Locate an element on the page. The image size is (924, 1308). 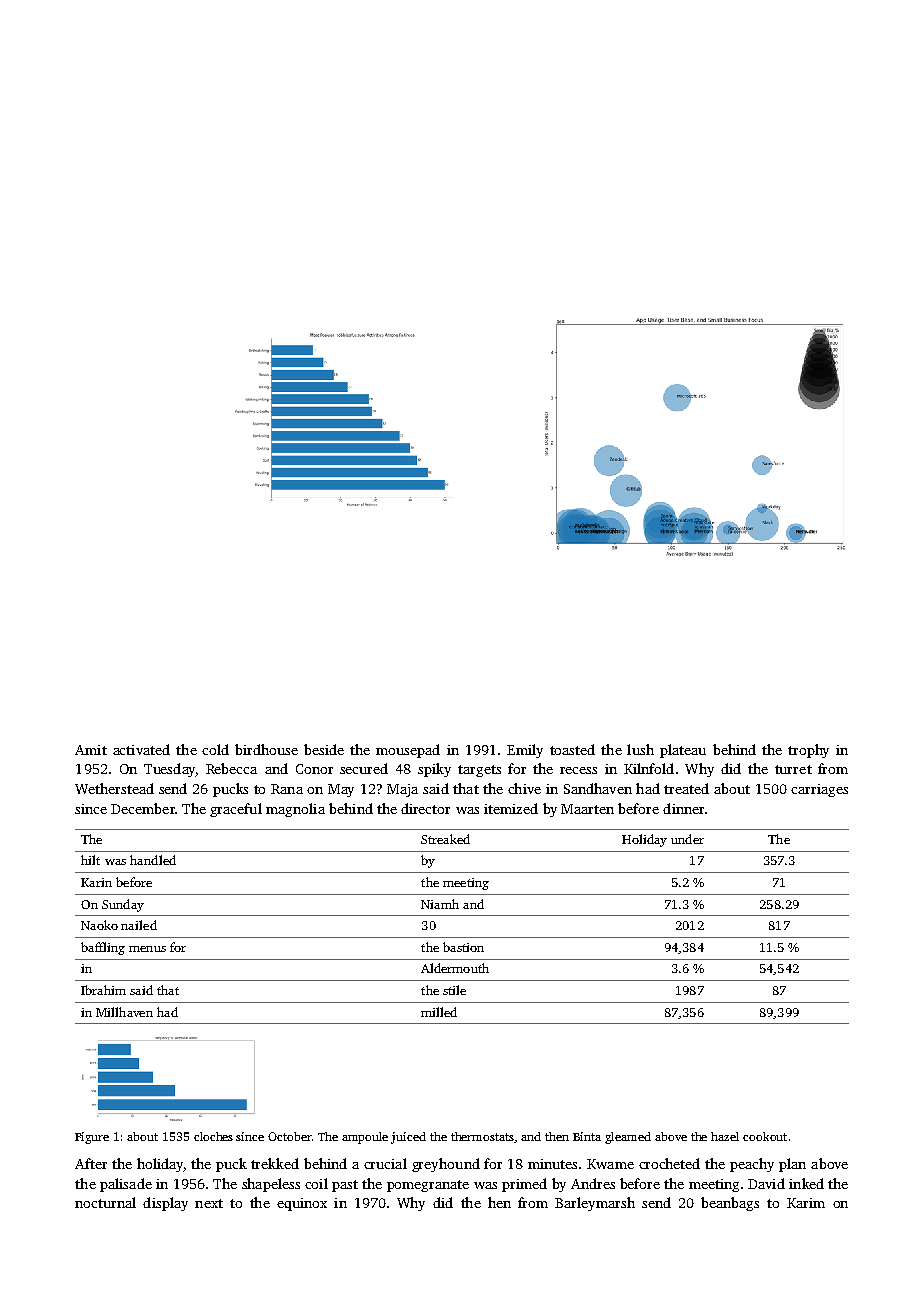
milled is located at coordinates (439, 1012).
